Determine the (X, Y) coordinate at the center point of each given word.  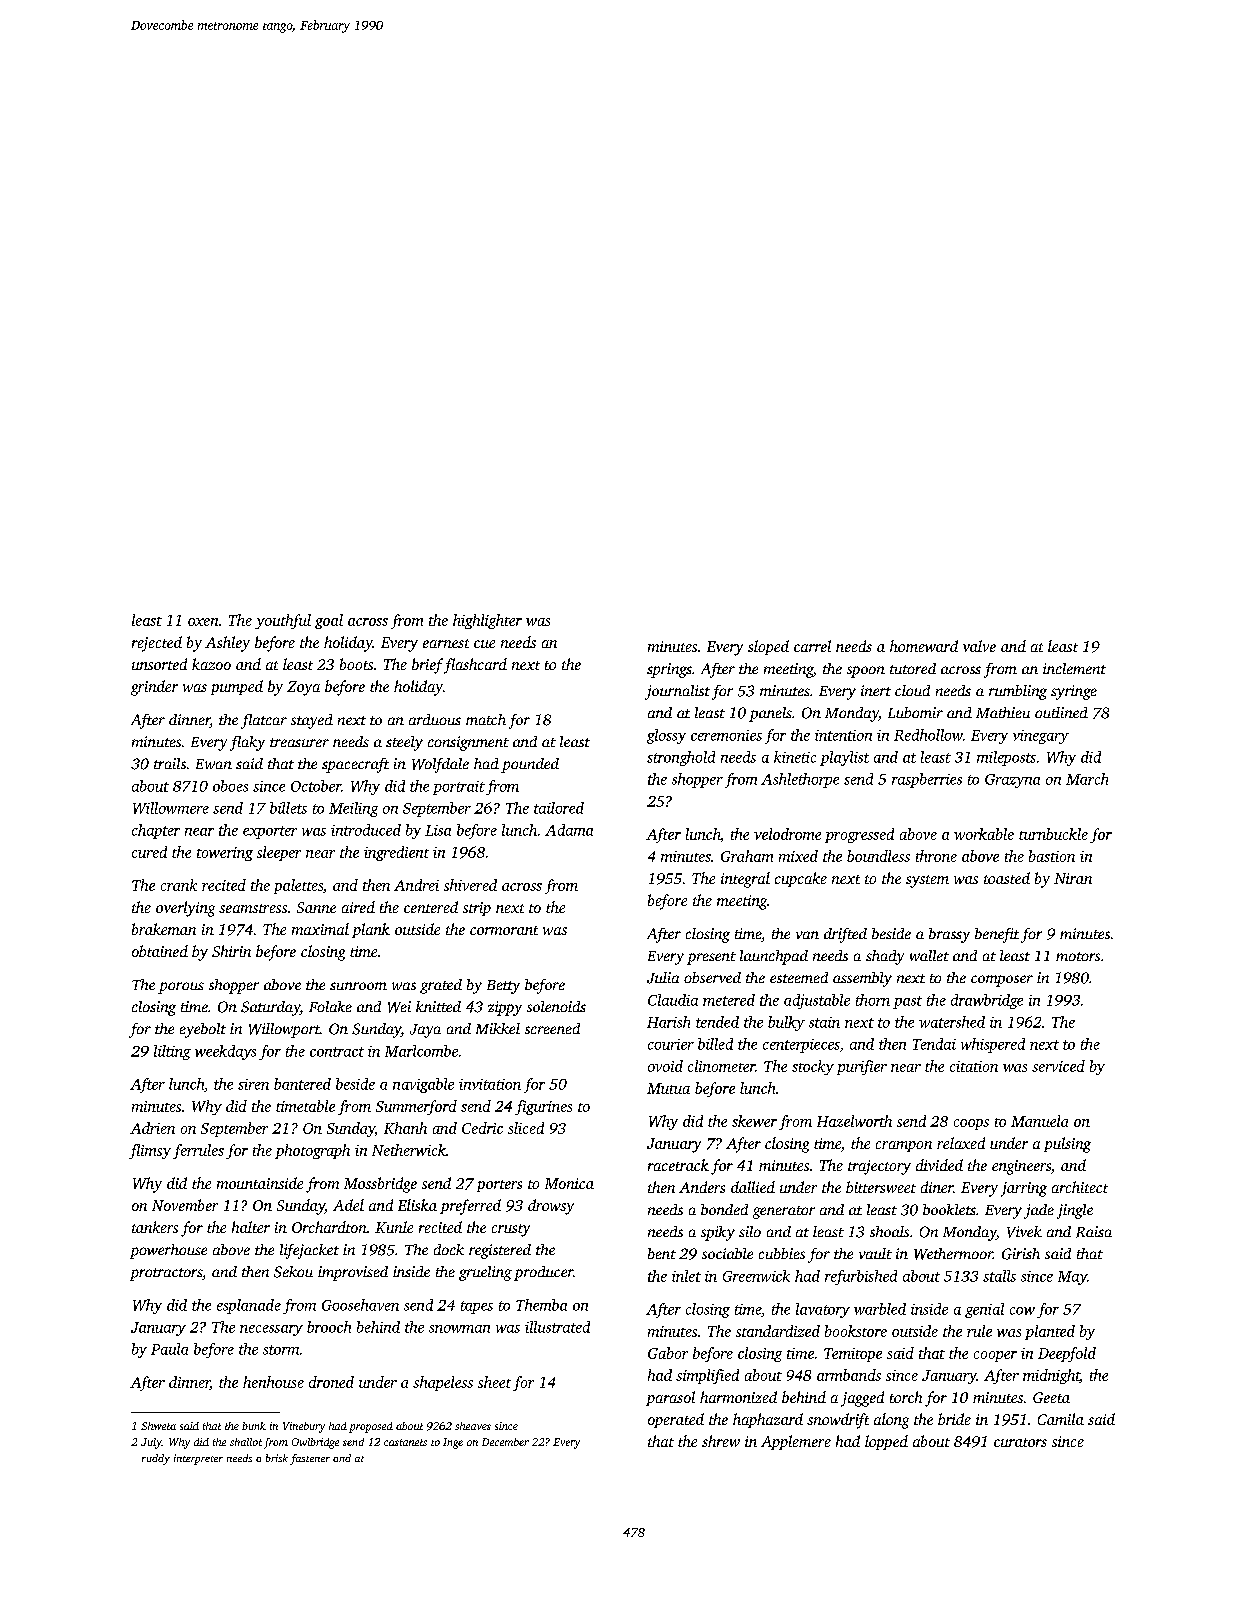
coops (971, 1124)
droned (331, 1382)
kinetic (795, 757)
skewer (754, 1121)
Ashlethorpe (800, 780)
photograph (312, 1151)
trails (170, 763)
